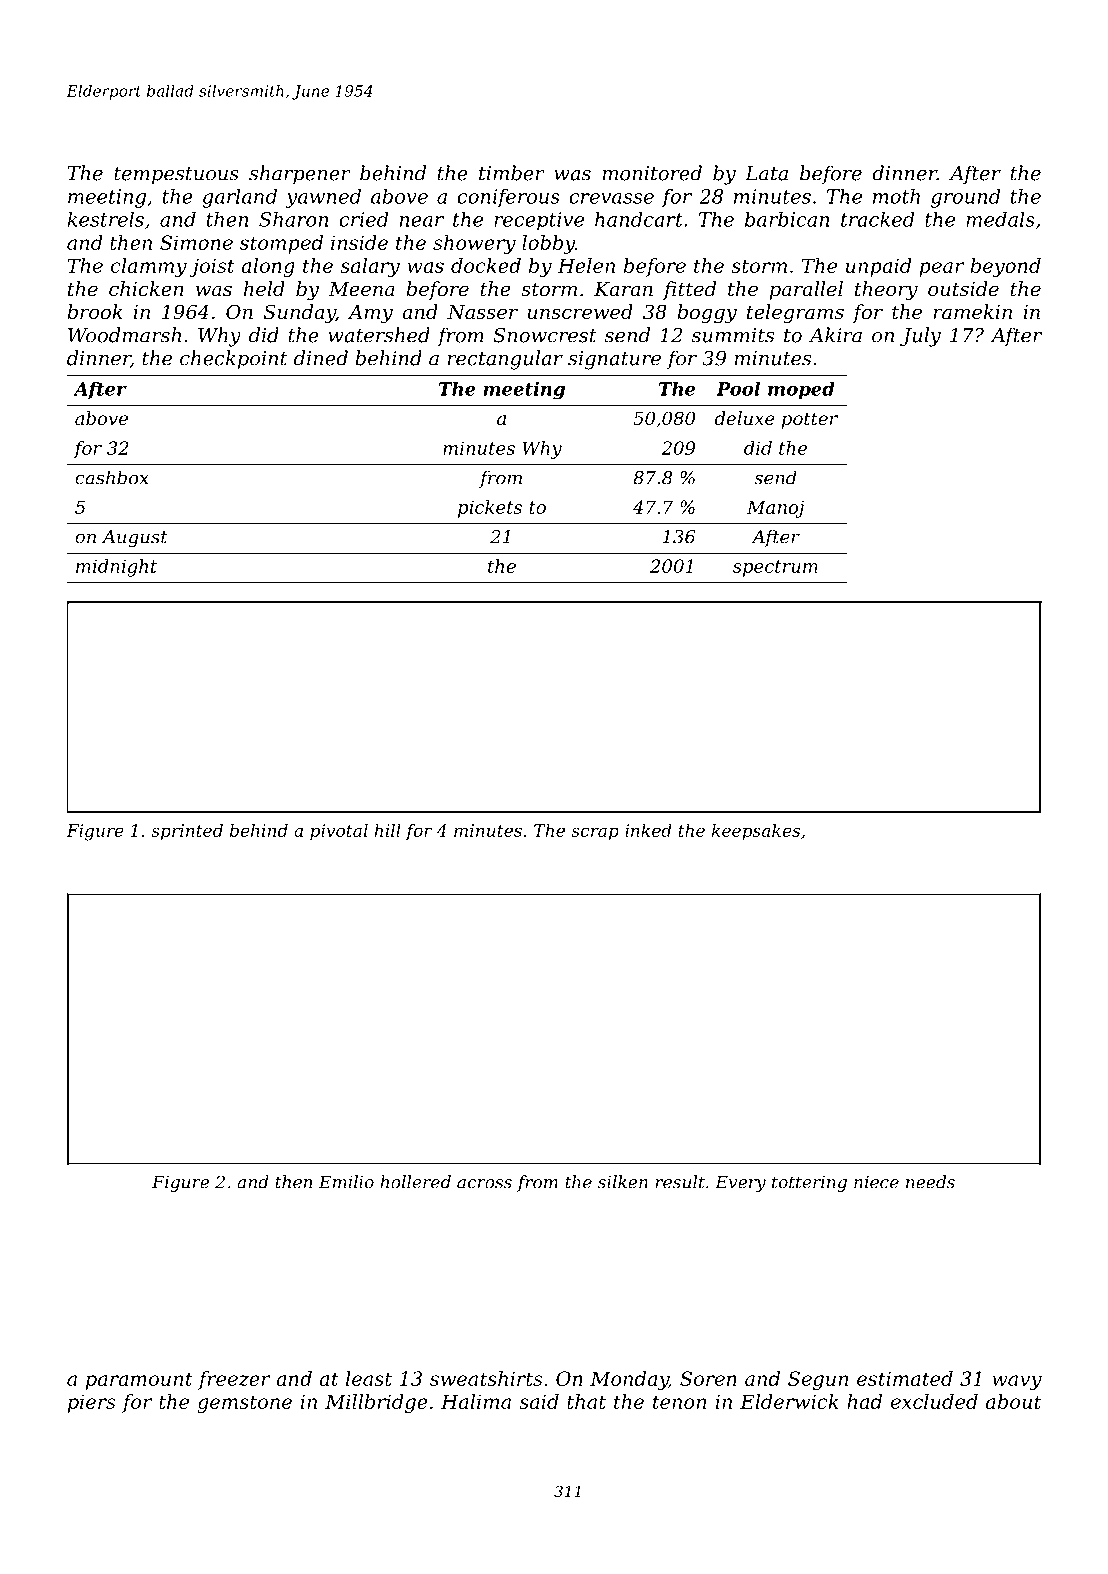  Describe the element at coordinates (648, 830) in the page. I see `inked` at that location.
